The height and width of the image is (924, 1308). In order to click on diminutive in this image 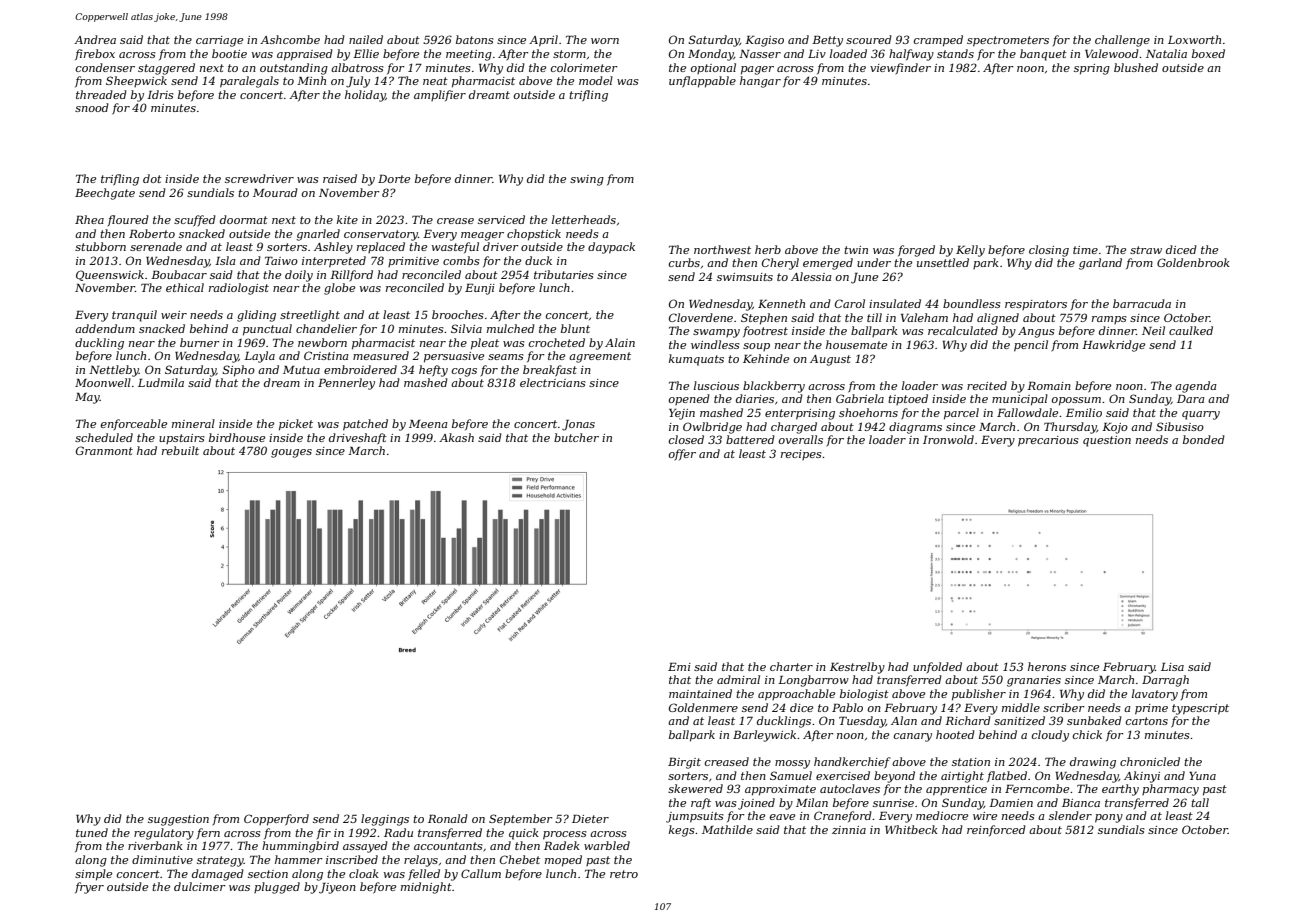, I will do `click(162, 859)`.
